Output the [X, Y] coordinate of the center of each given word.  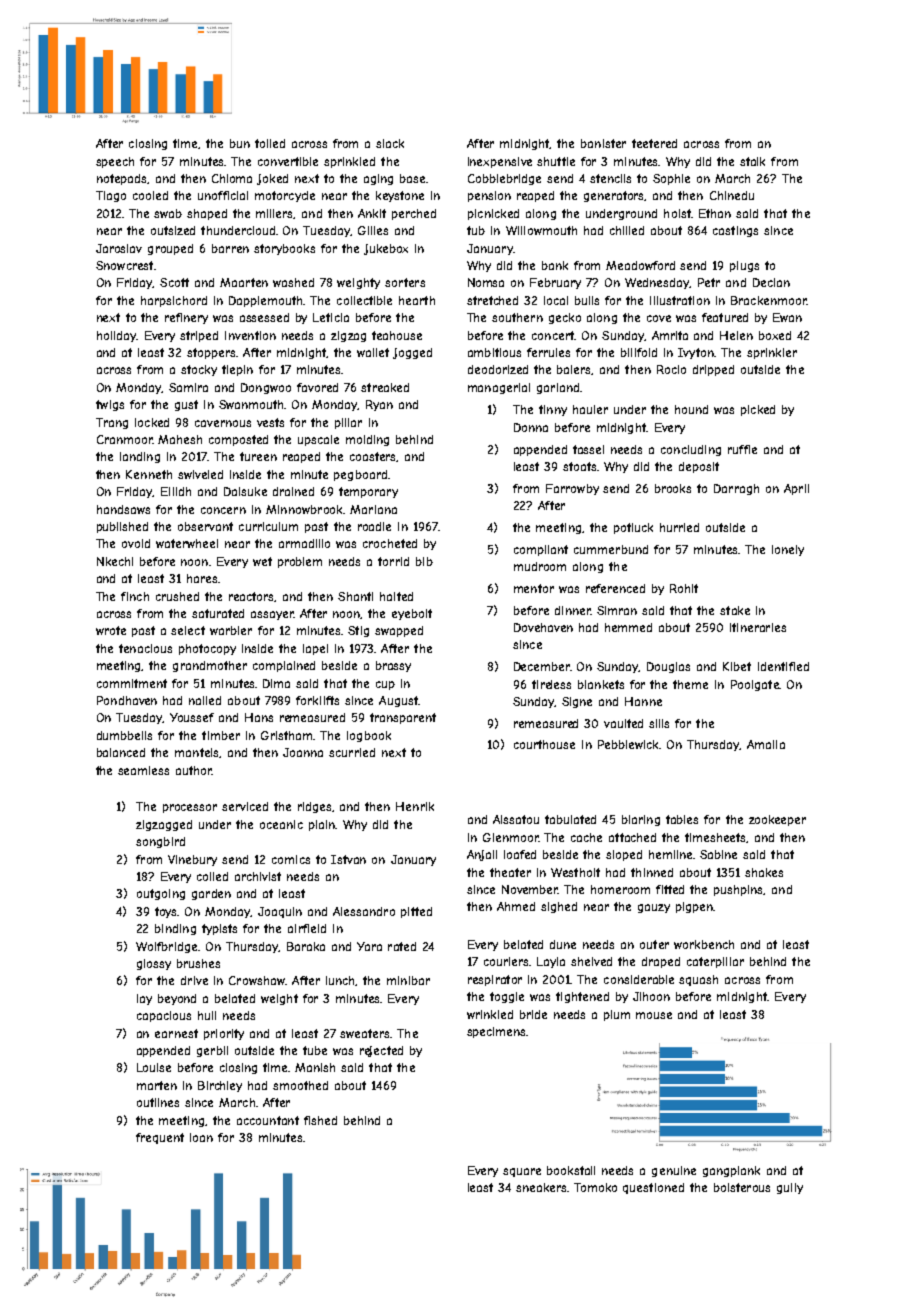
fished [320, 1120]
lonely [788, 550]
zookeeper [777, 820]
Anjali [482, 855]
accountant [268, 1120]
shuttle [556, 161]
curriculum [268, 526]
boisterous [742, 1187]
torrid [393, 561]
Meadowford [640, 265]
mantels [196, 752]
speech [115, 162]
